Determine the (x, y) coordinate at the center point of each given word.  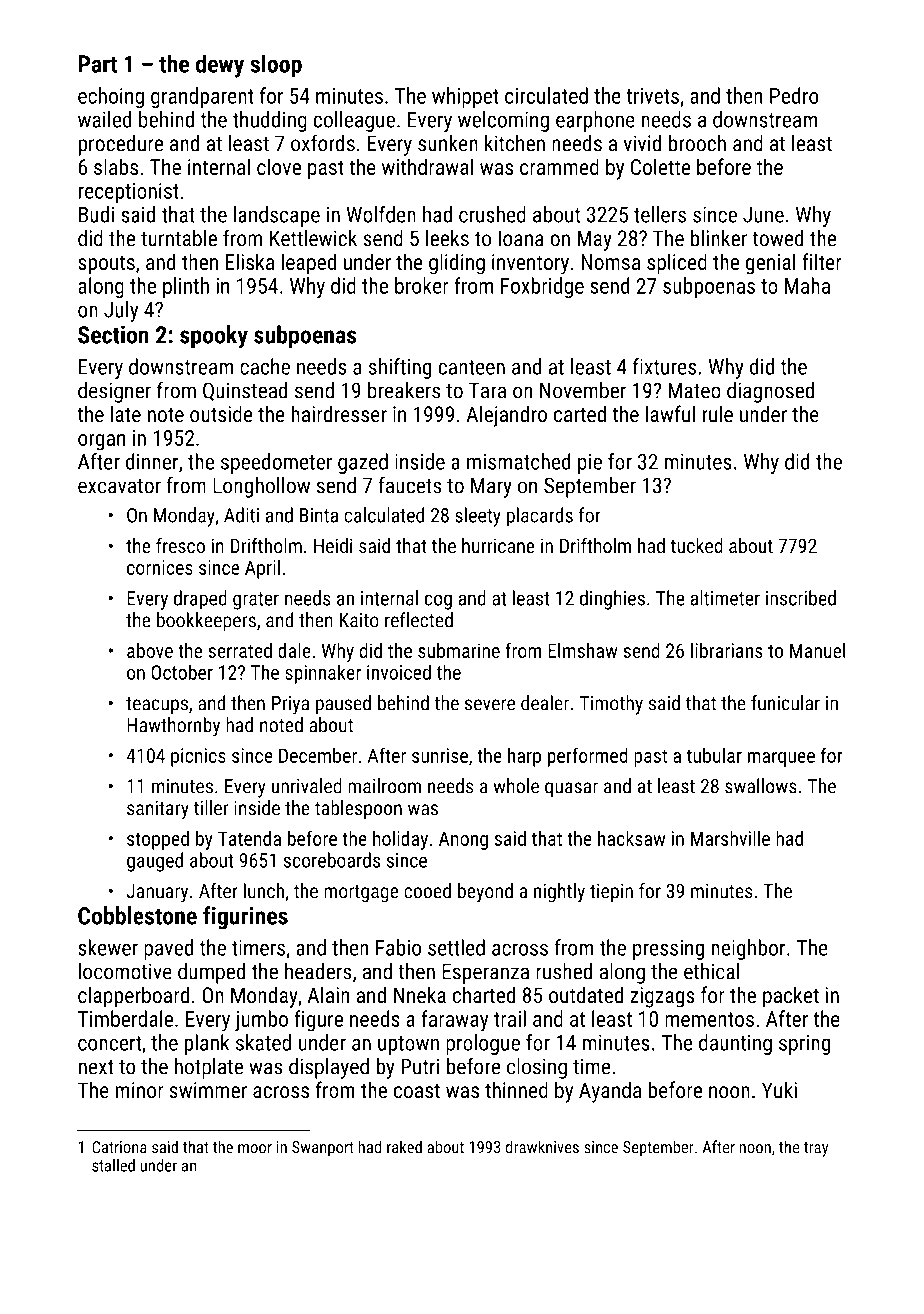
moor (255, 1149)
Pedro (794, 95)
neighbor (748, 949)
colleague (354, 121)
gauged (155, 862)
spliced (677, 264)
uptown (408, 1045)
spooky (214, 337)
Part (98, 64)
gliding (457, 264)
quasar (571, 790)
